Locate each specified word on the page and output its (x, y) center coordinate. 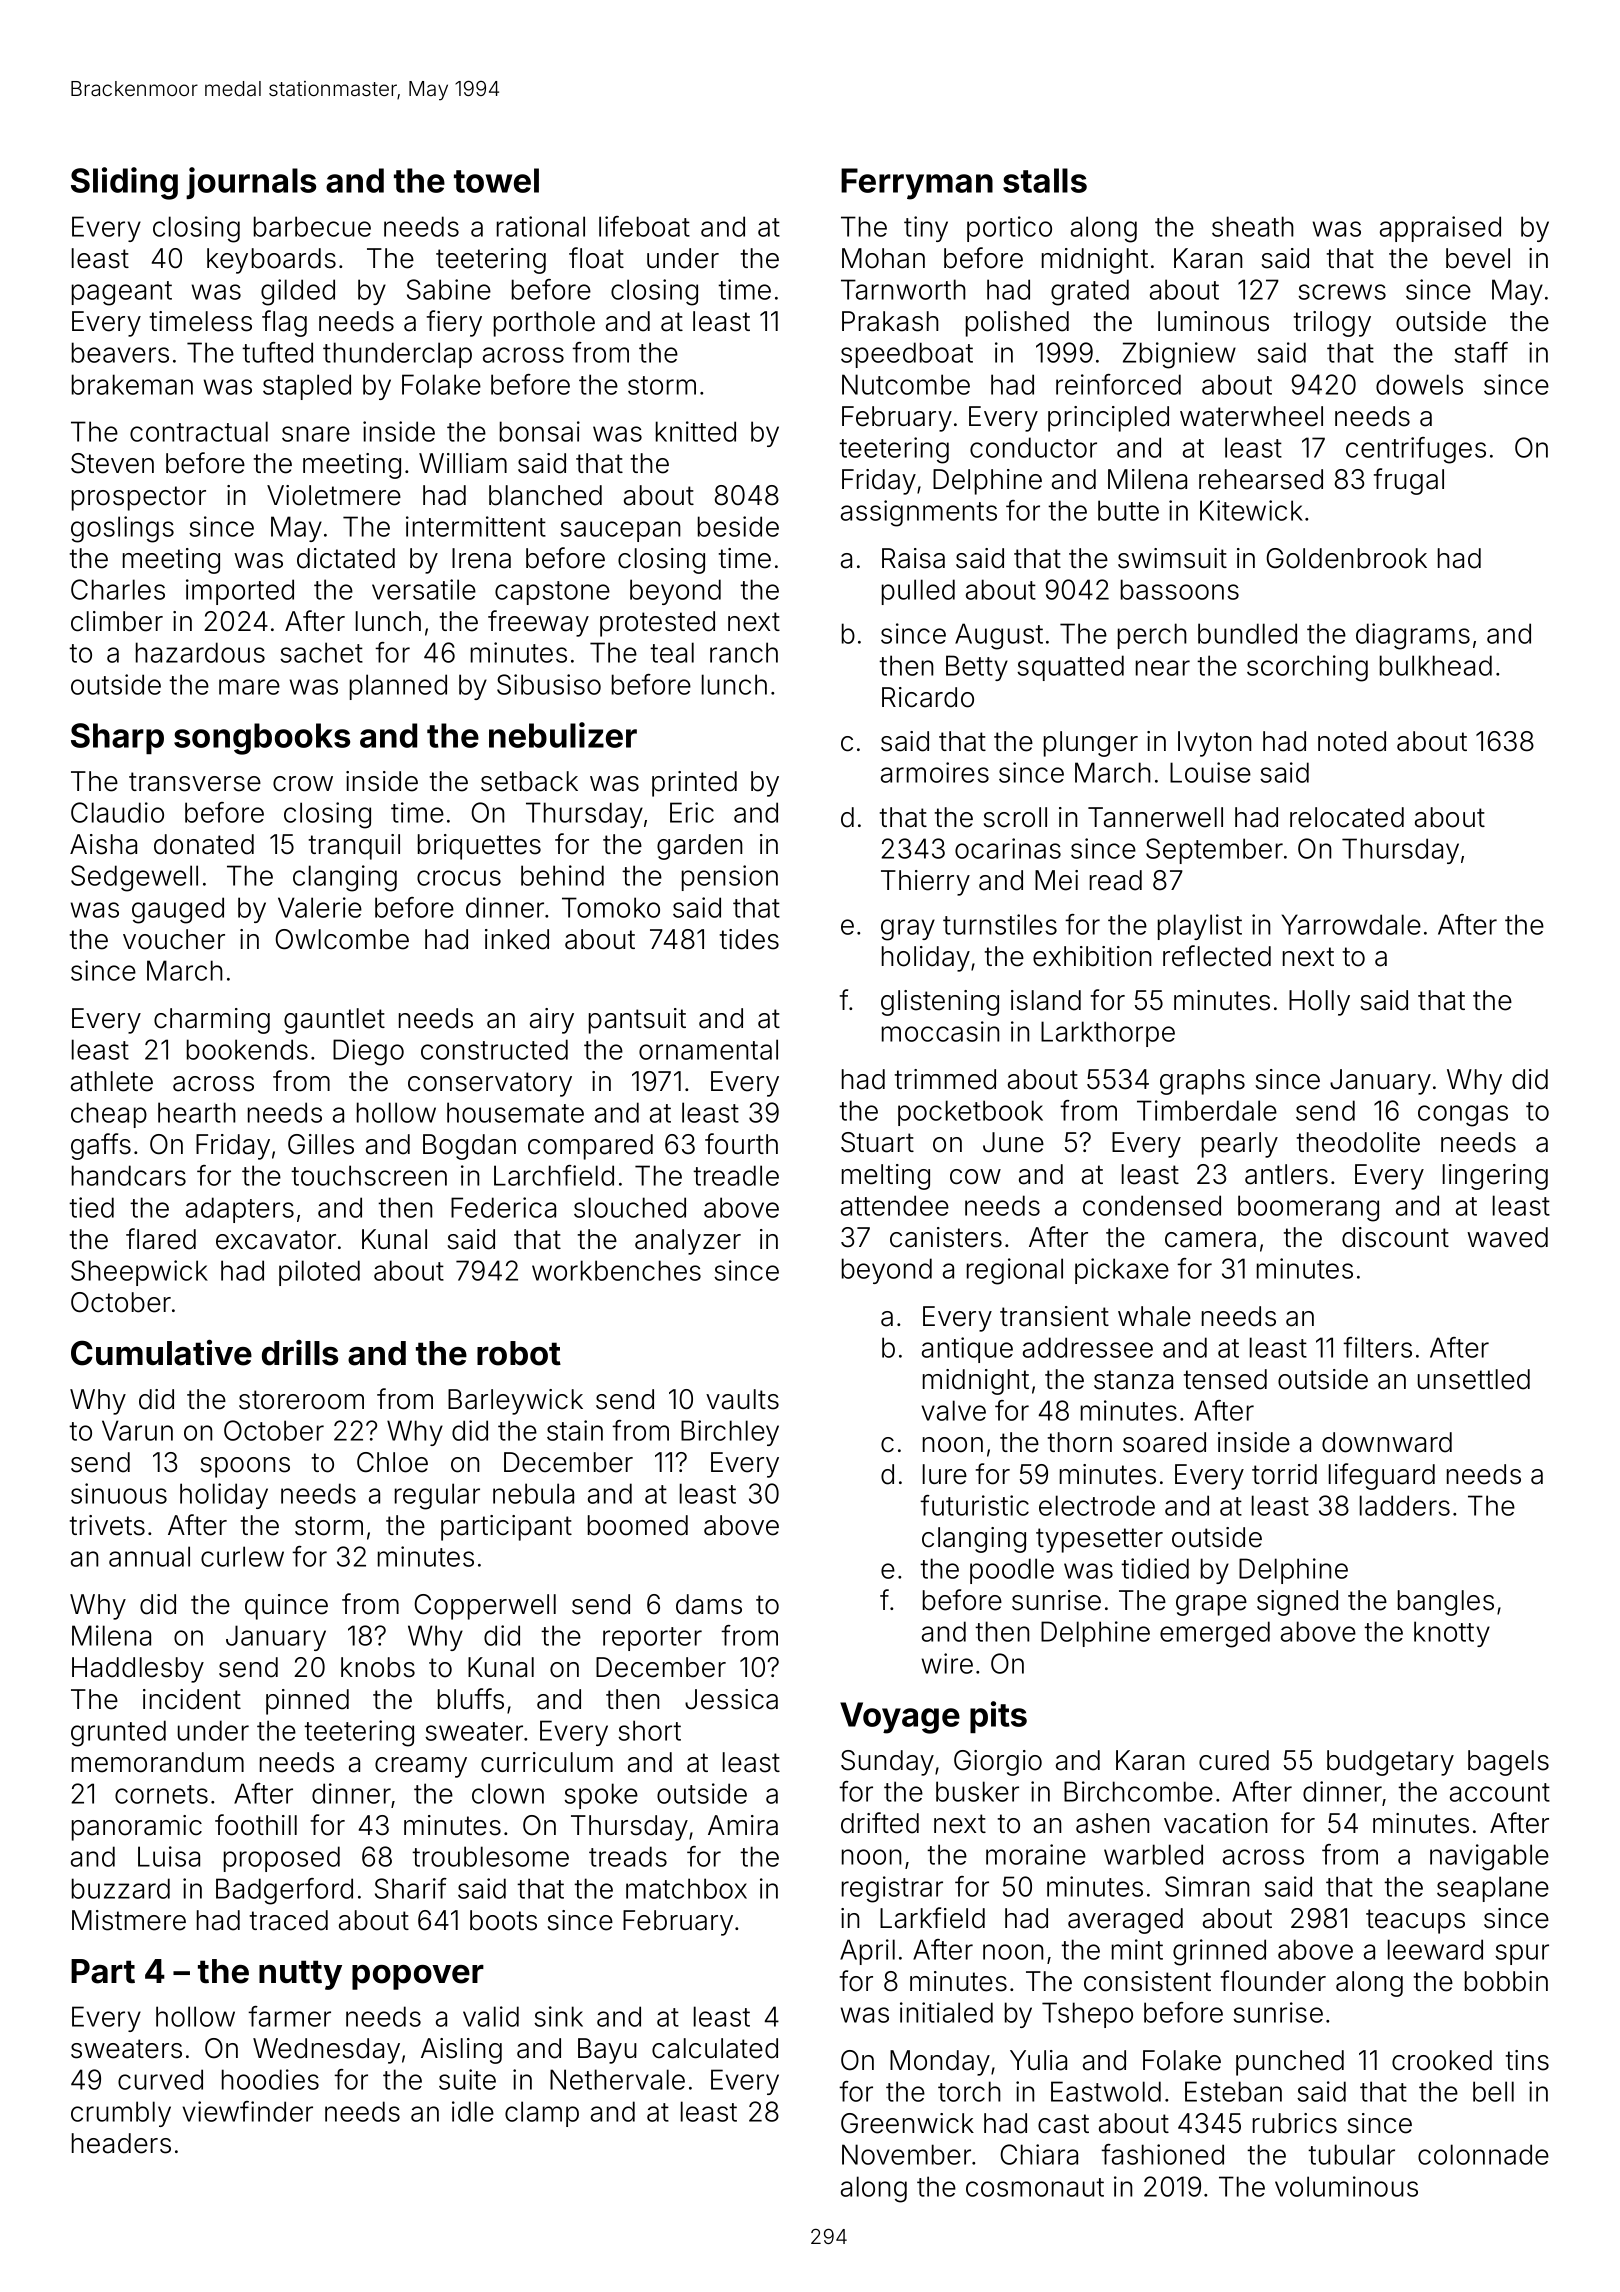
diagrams (1413, 636)
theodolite (1358, 1142)
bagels (1508, 1763)
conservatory (490, 1084)
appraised (1440, 229)
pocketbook (970, 1113)
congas (1463, 1116)
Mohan (883, 258)
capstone (552, 593)
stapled (307, 387)
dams (709, 1604)
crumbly (121, 2114)
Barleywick (515, 1402)
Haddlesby (138, 1670)
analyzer (688, 1242)
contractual (199, 431)
